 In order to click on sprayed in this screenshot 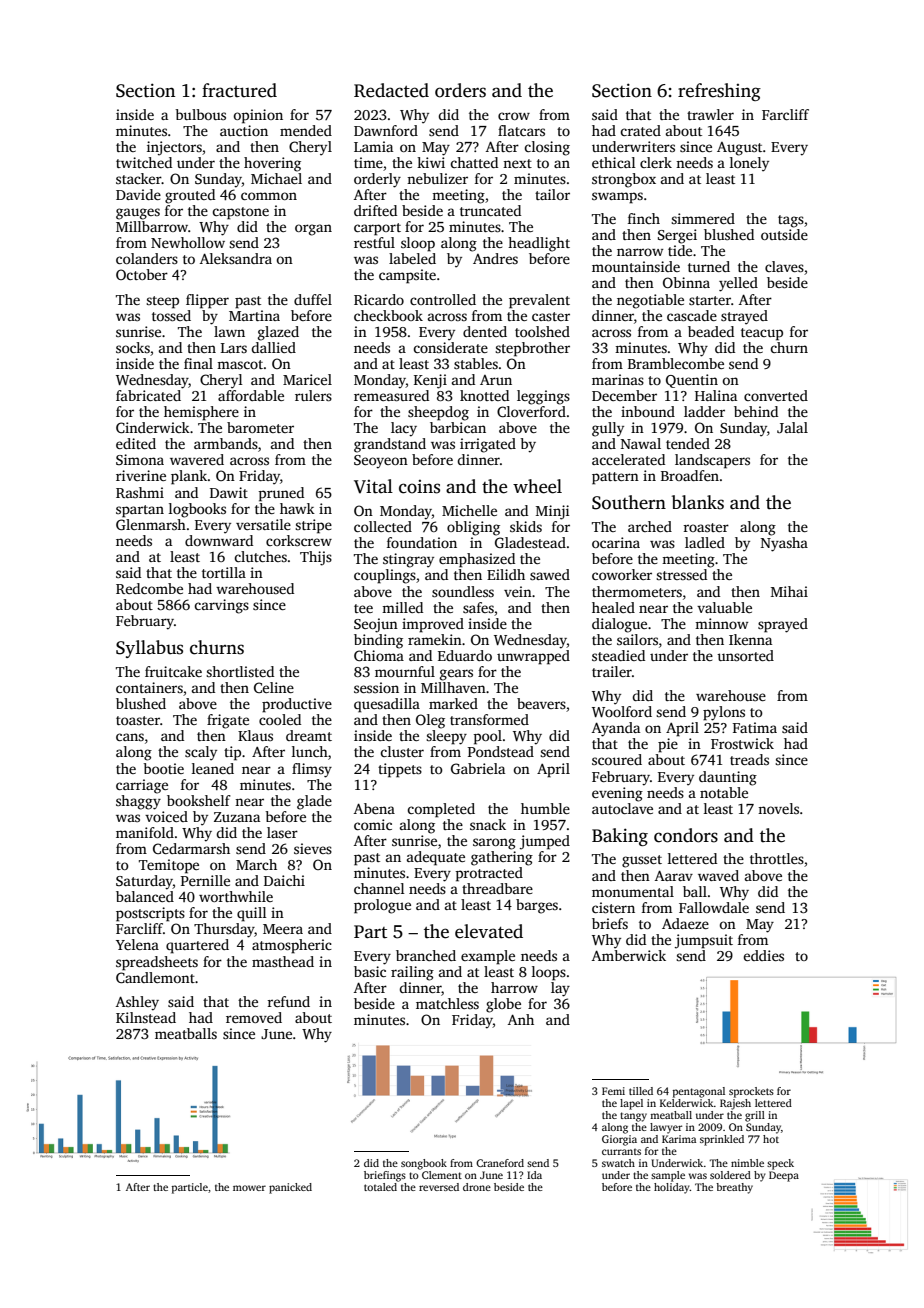, I will do `click(783, 625)`.
